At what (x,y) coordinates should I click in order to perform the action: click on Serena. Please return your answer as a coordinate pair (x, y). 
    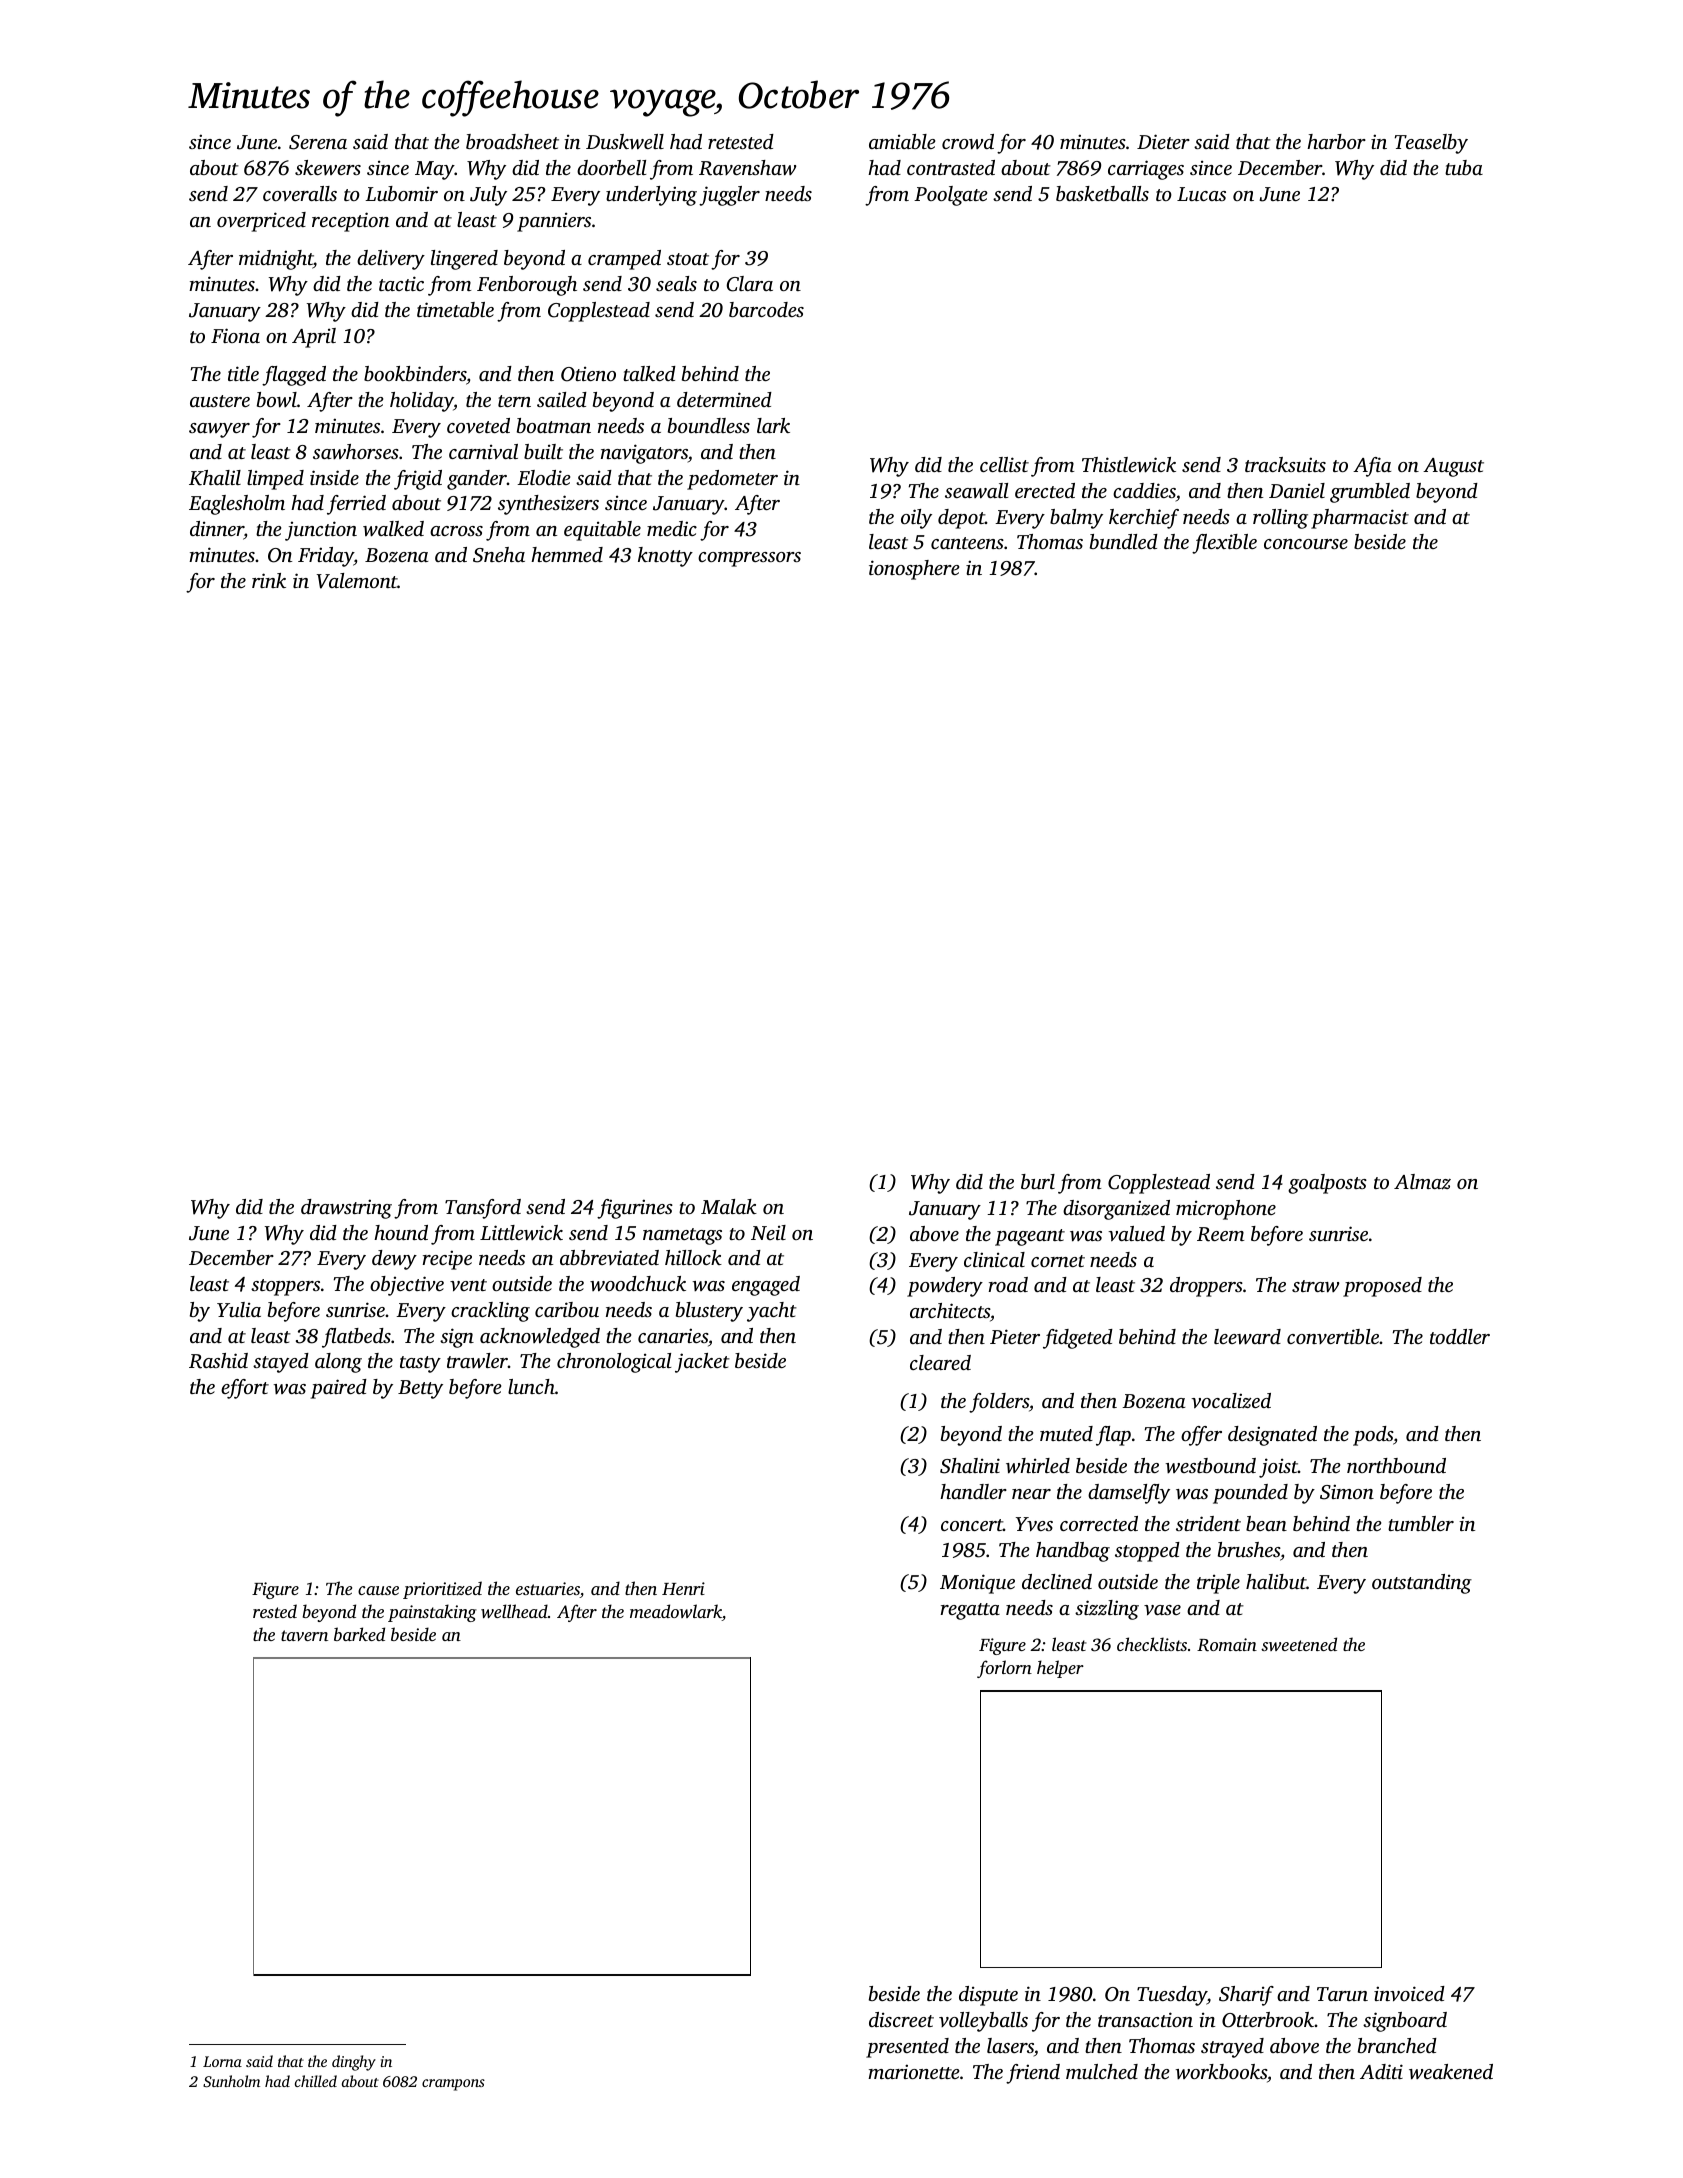
    Looking at the image, I should click on (318, 142).
